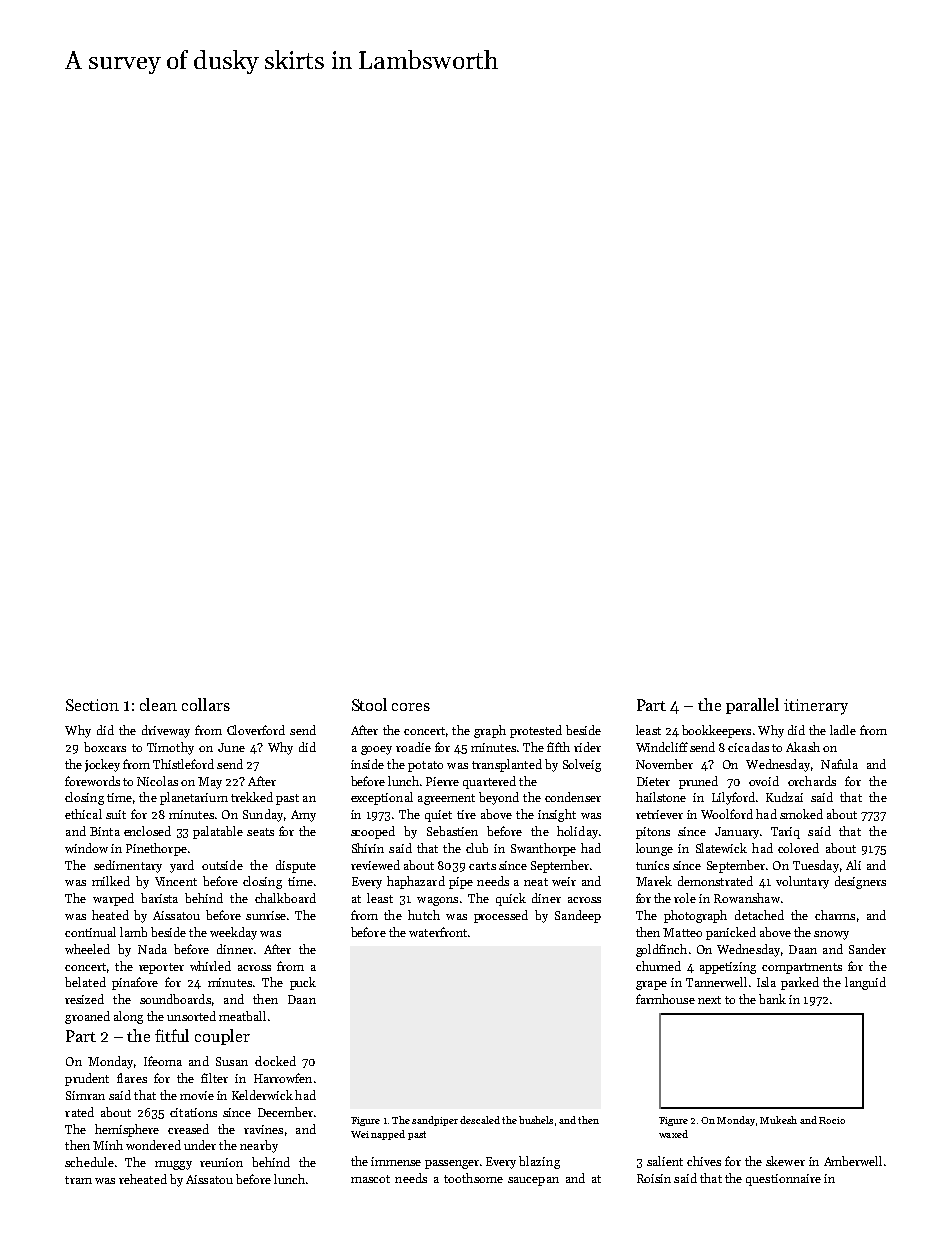 The height and width of the screenshot is (1233, 952). Describe the element at coordinates (275, 1061) in the screenshot. I see `clocked` at that location.
